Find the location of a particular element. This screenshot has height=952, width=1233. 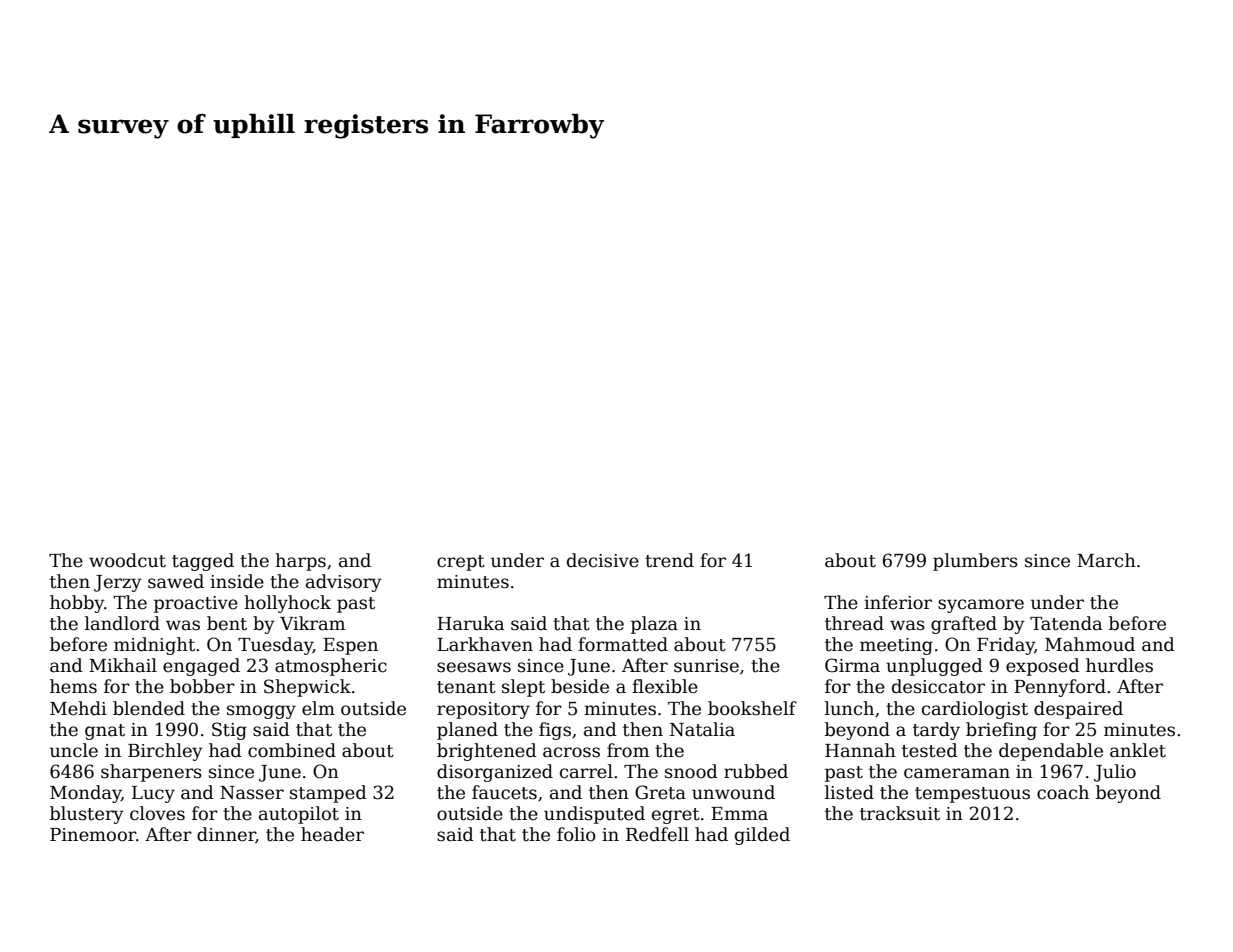

dinner is located at coordinates (226, 835).
